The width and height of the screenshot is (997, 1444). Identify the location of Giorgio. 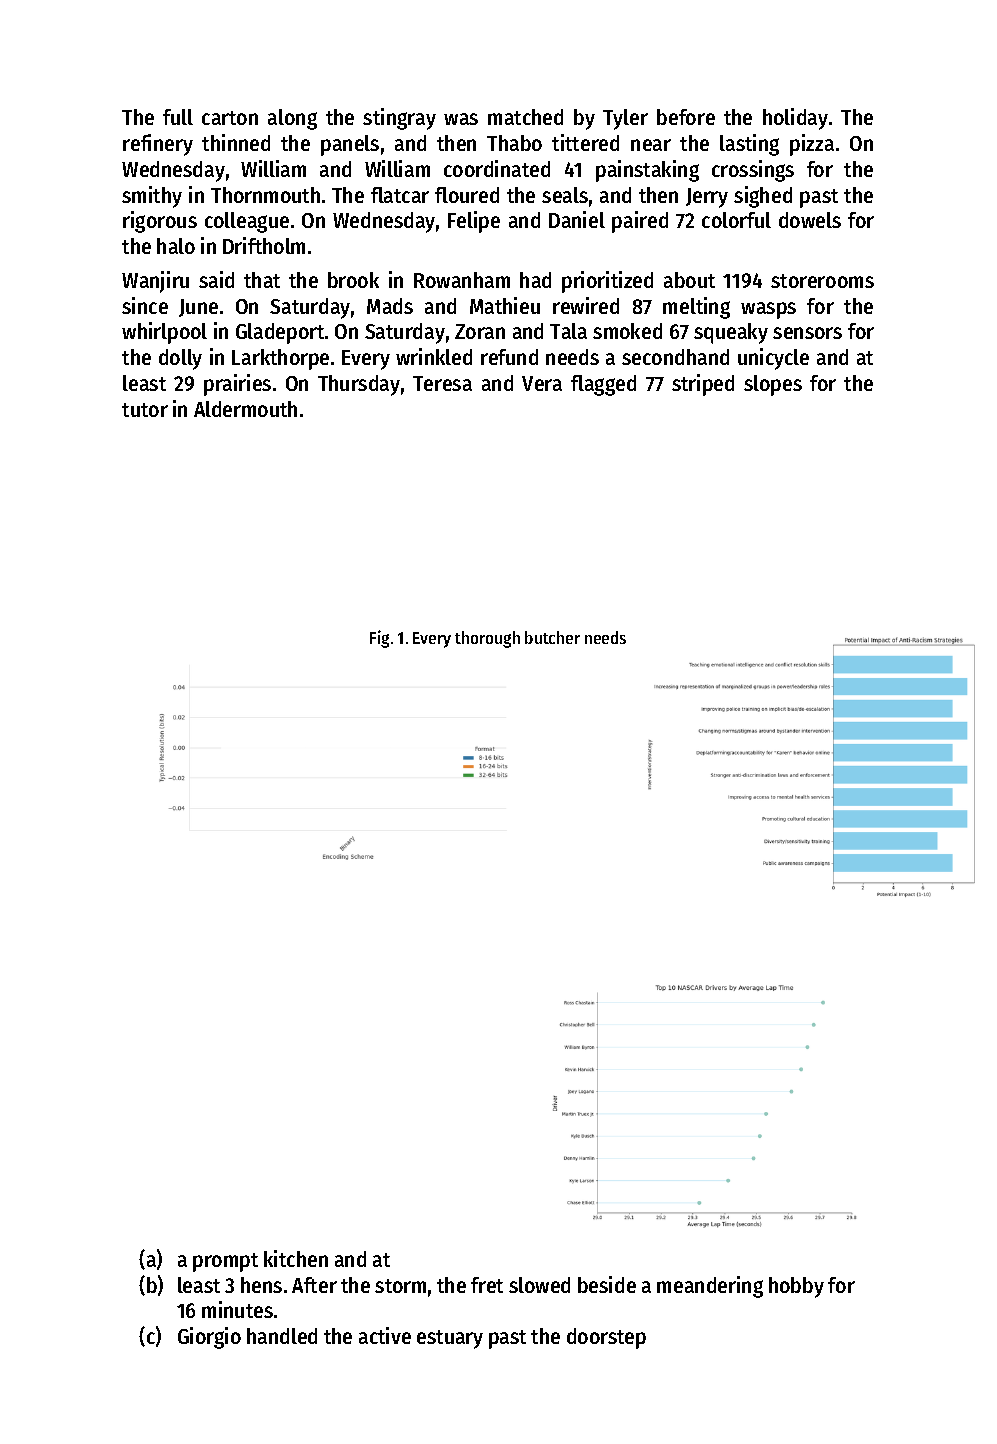
(209, 1338).
